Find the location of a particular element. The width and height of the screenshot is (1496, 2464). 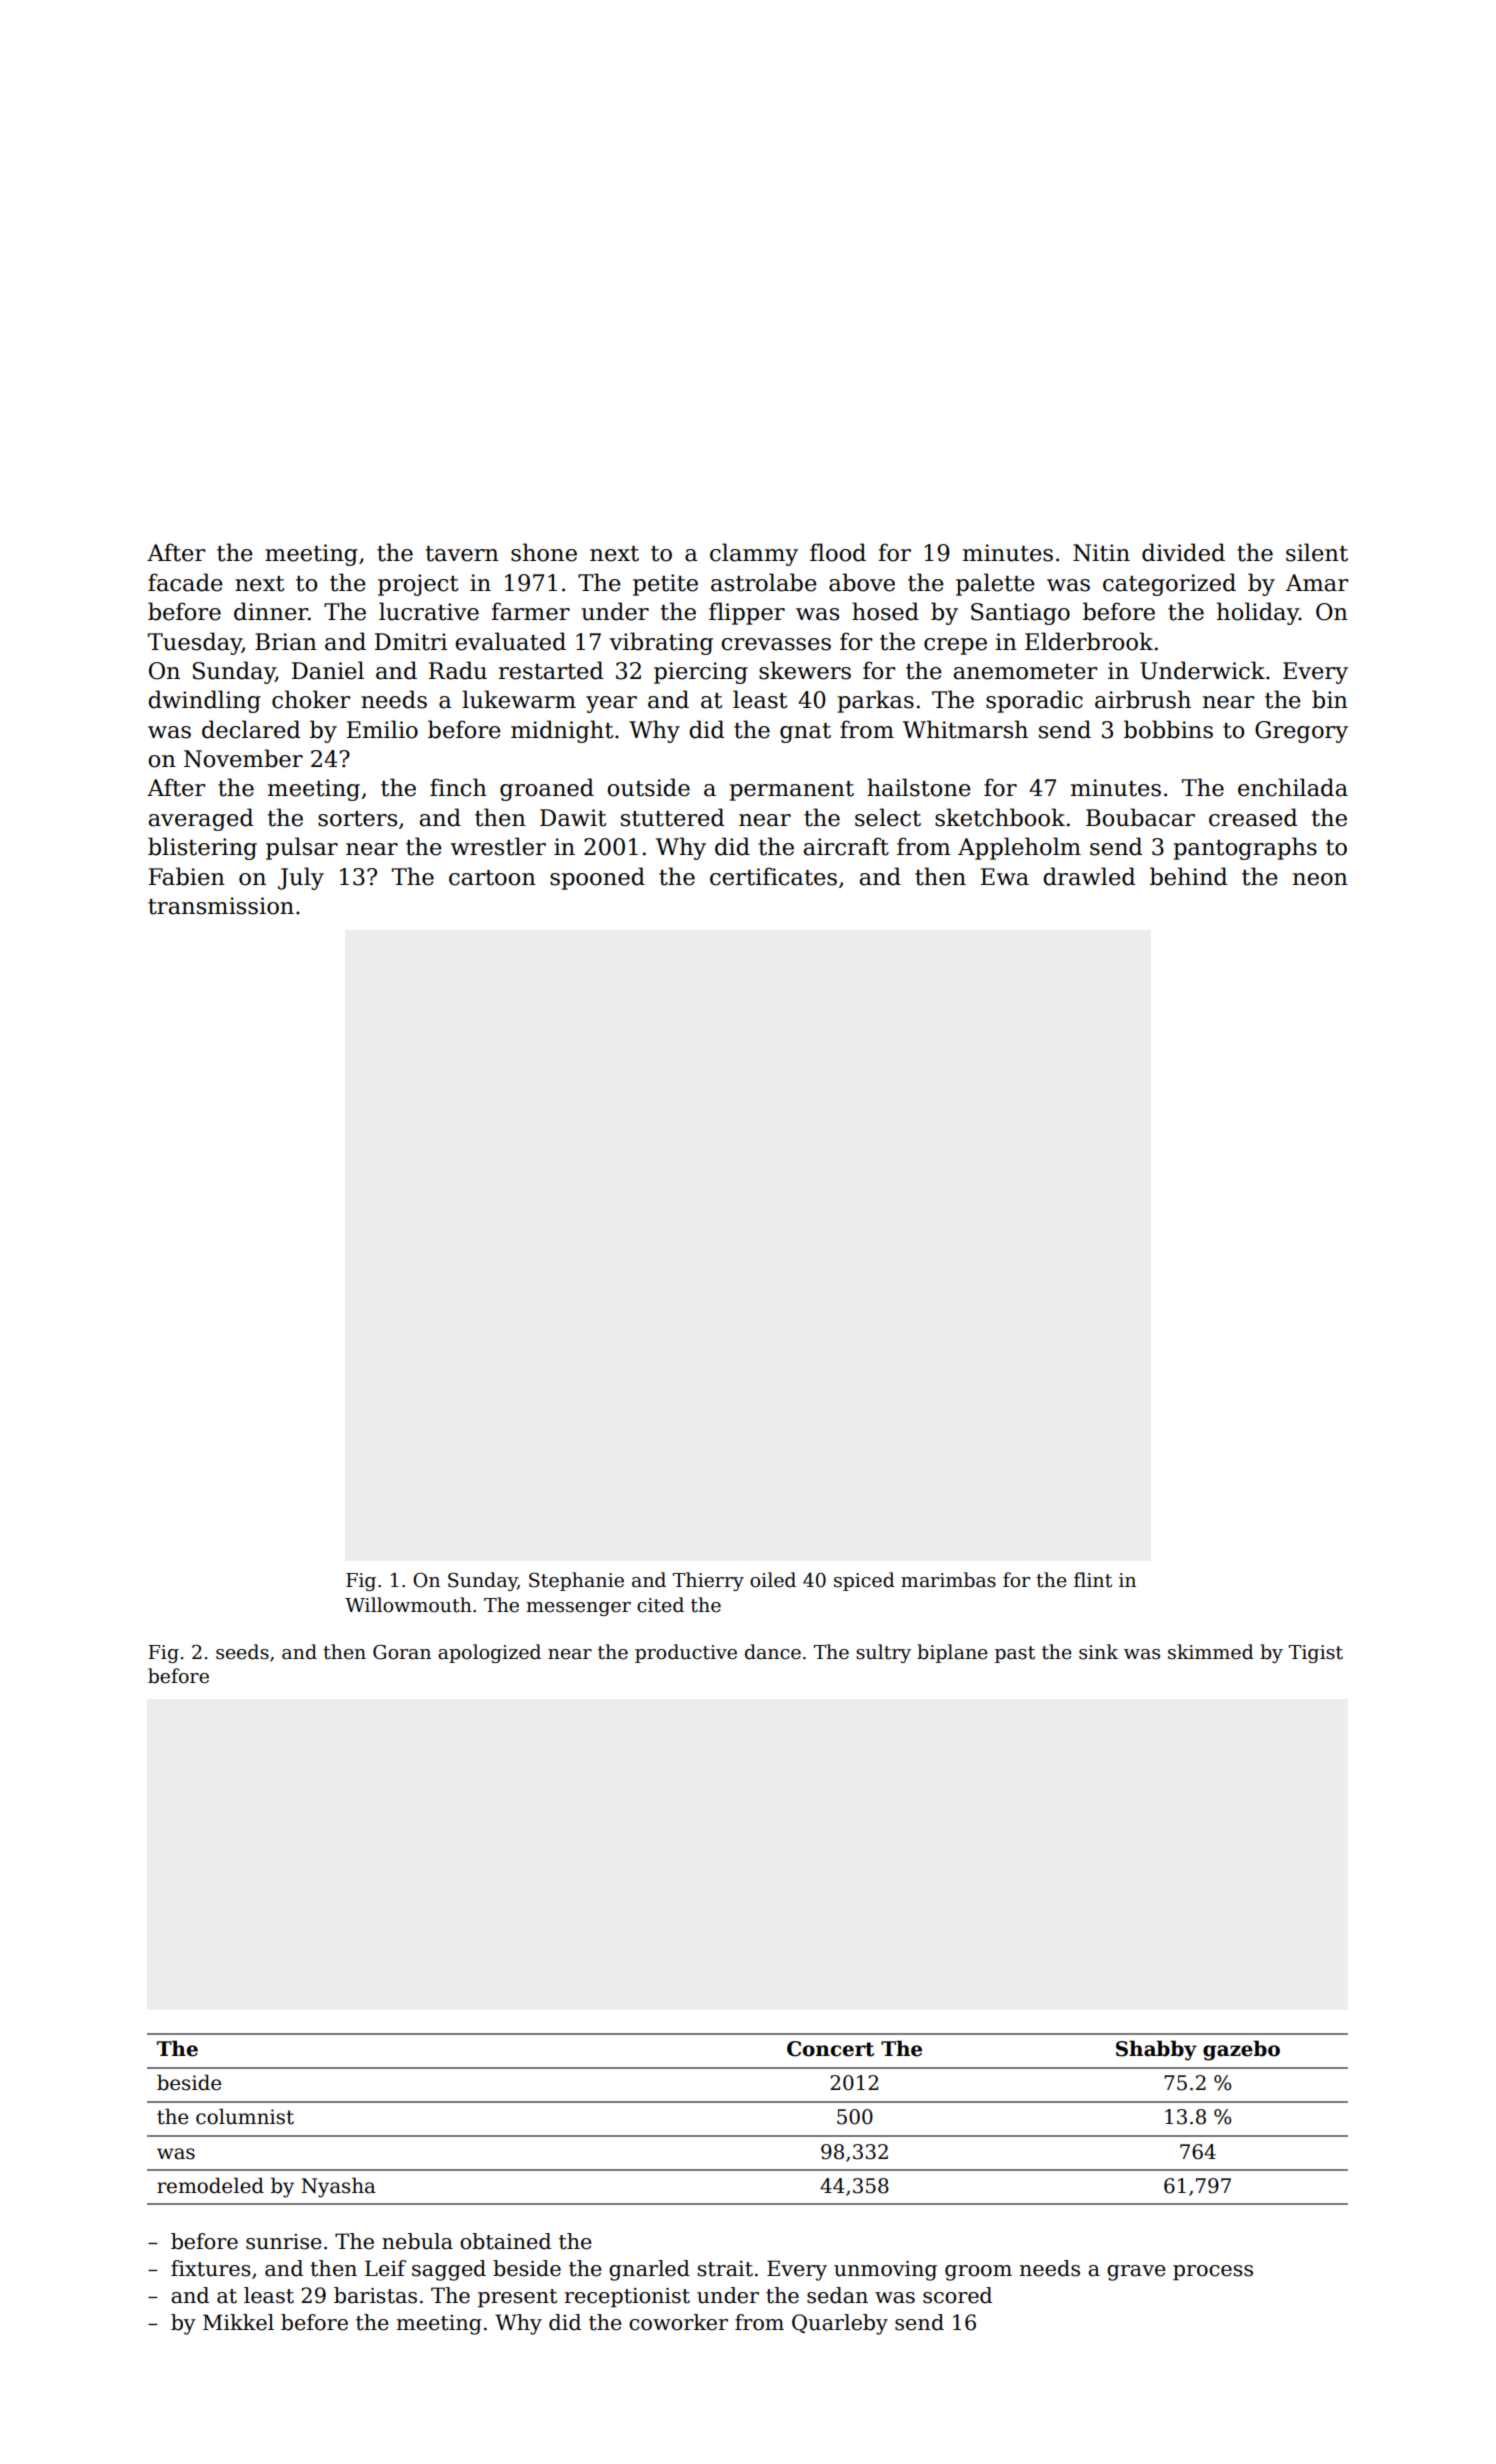

drawled is located at coordinates (1089, 876).
